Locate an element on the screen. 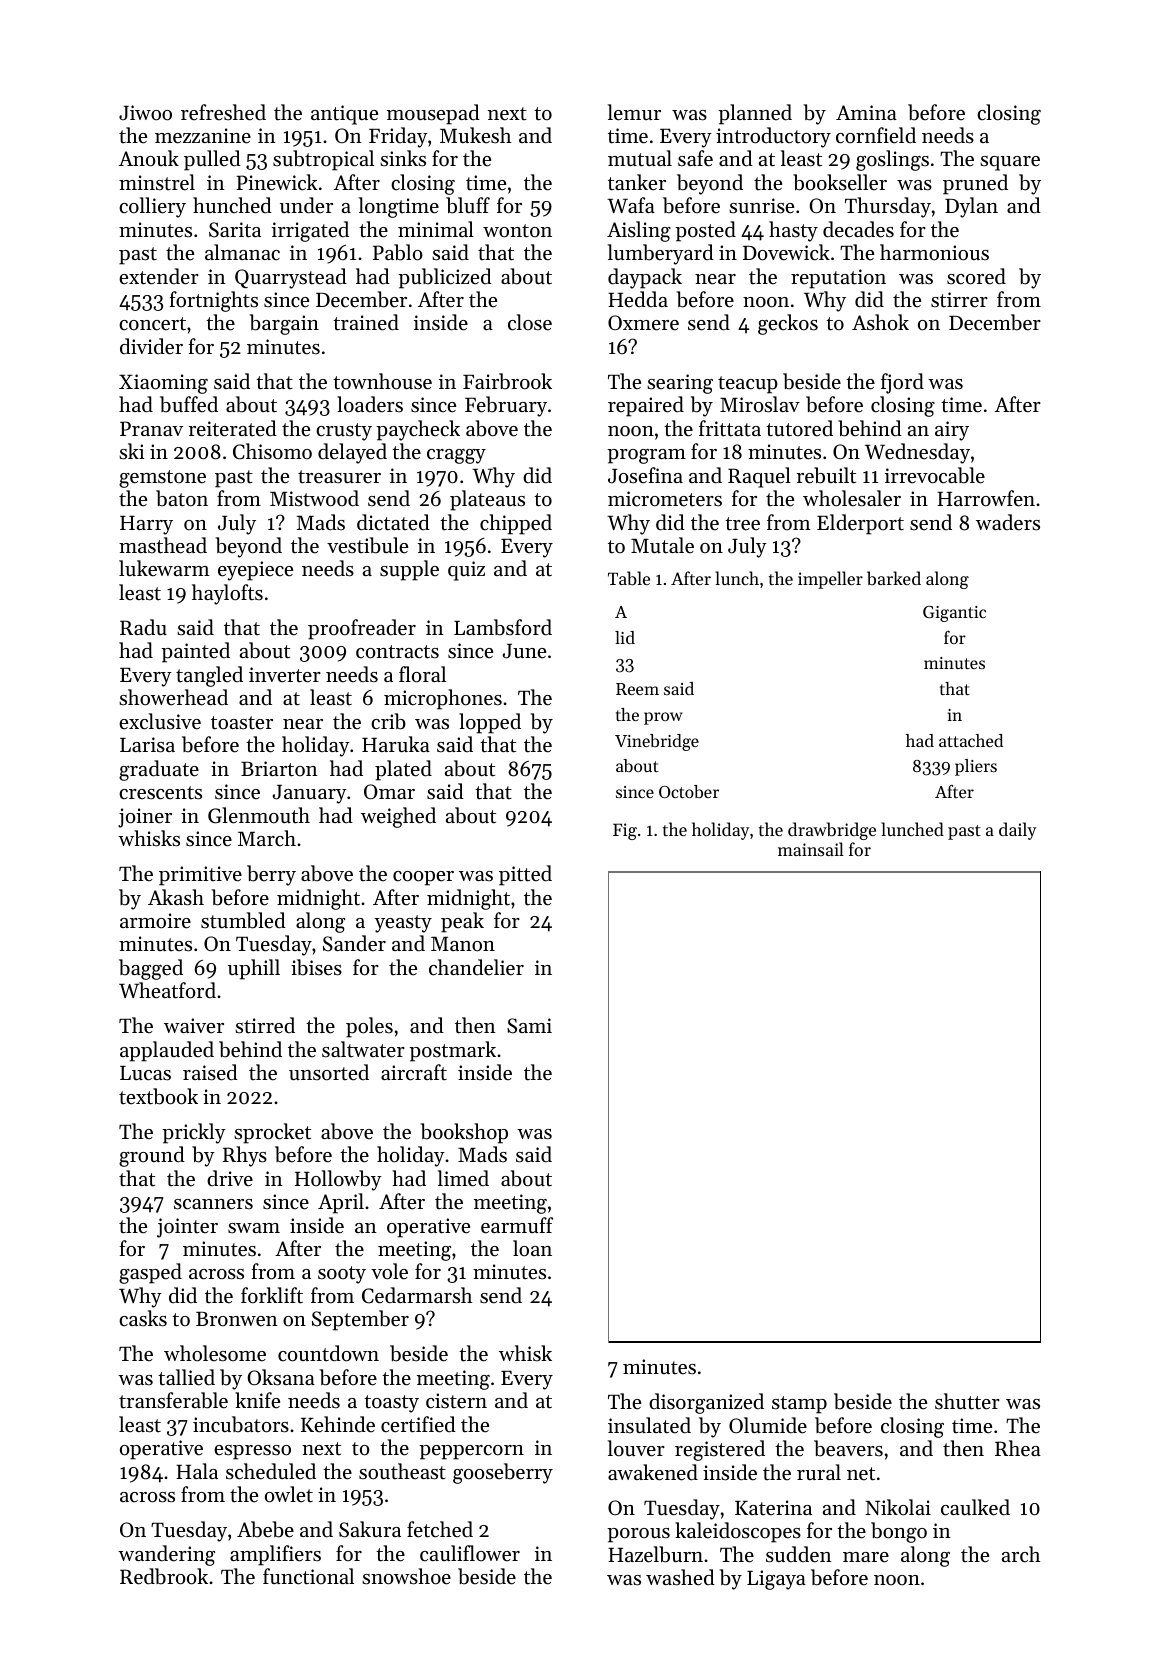 The height and width of the screenshot is (1680, 1160). planned is located at coordinates (755, 114).
